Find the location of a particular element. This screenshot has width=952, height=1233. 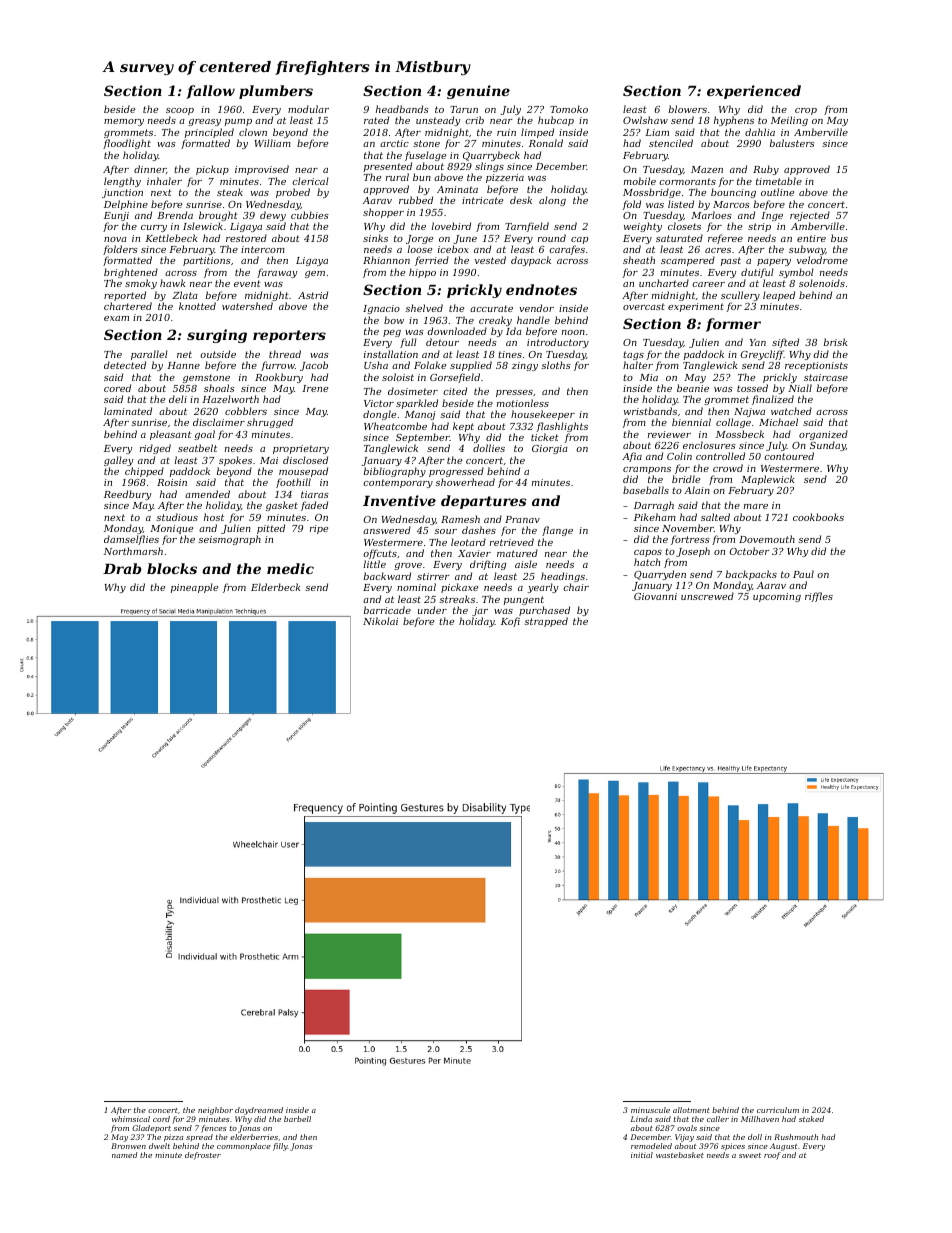

genuine is located at coordinates (478, 92).
